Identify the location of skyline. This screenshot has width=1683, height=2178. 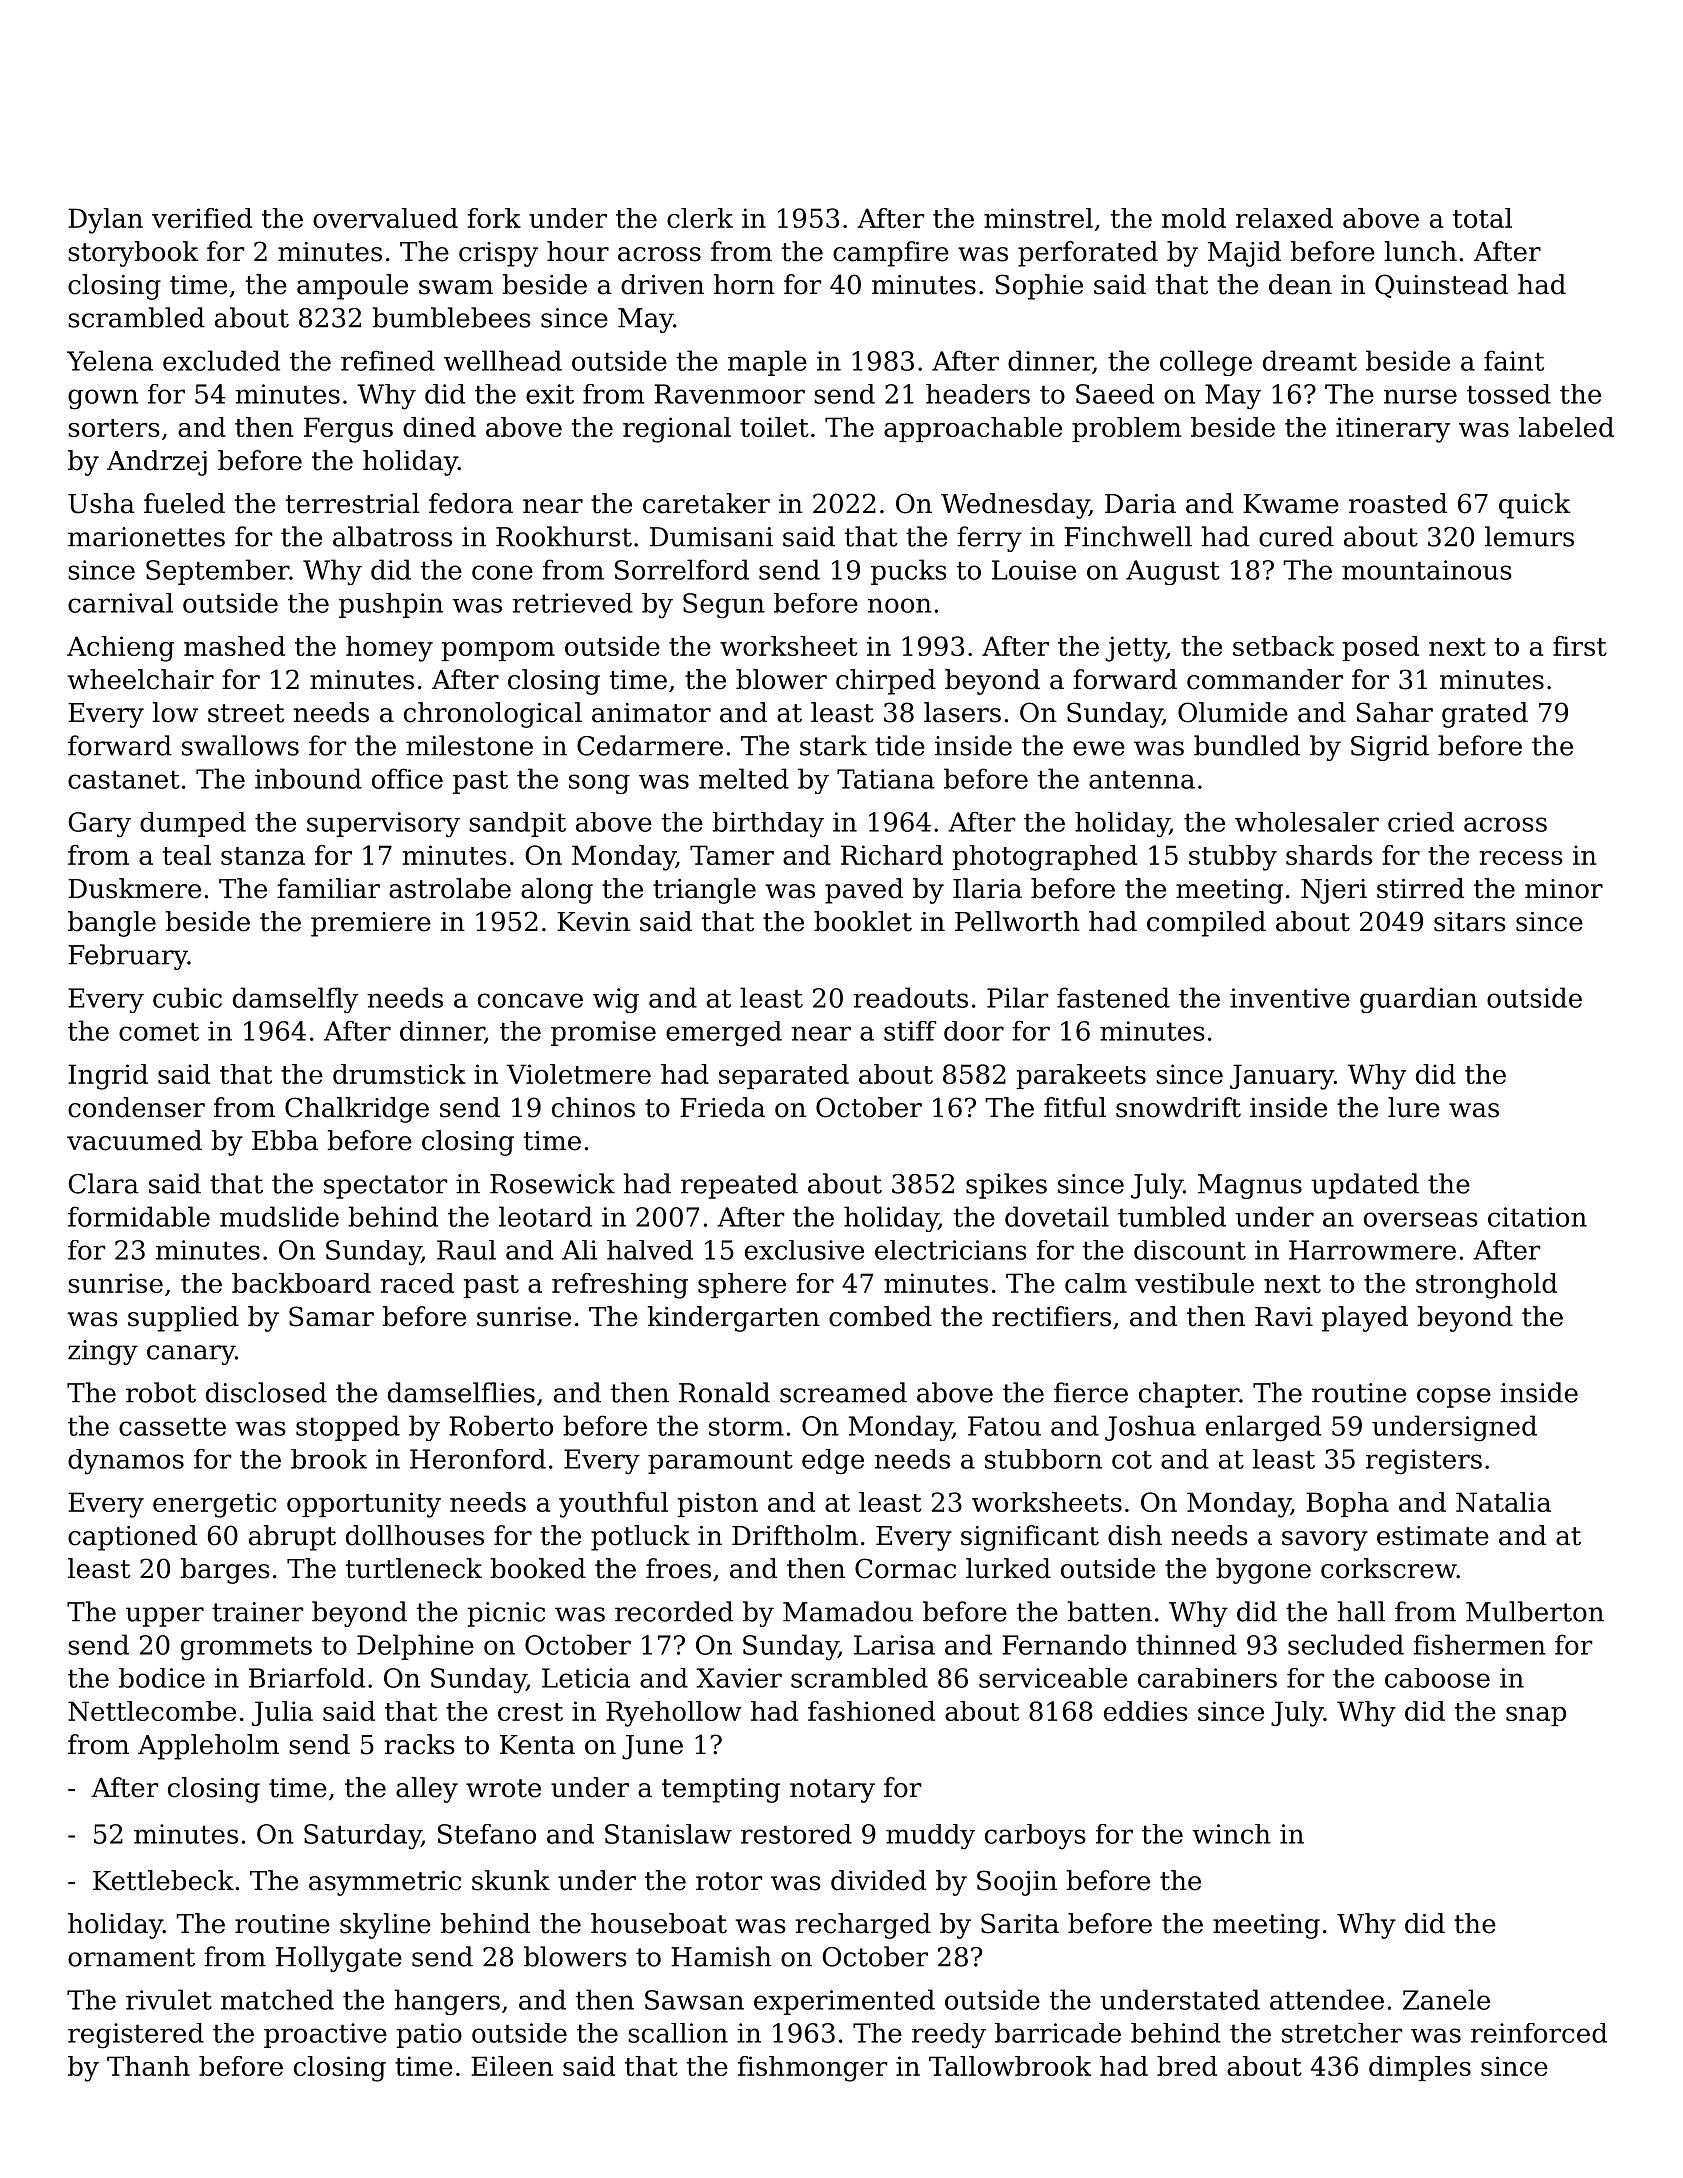
(385, 1926).
